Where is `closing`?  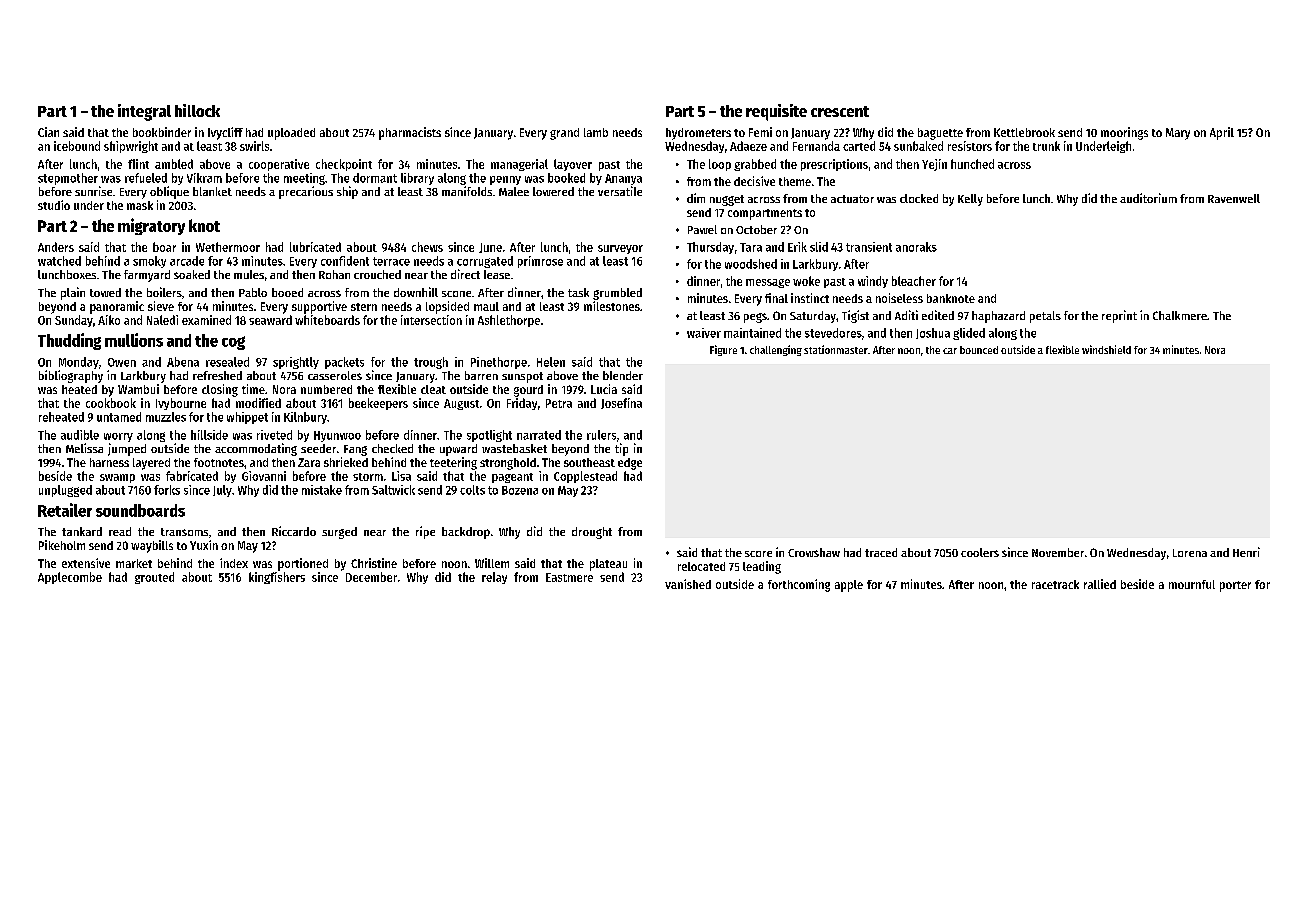
closing is located at coordinates (220, 390).
